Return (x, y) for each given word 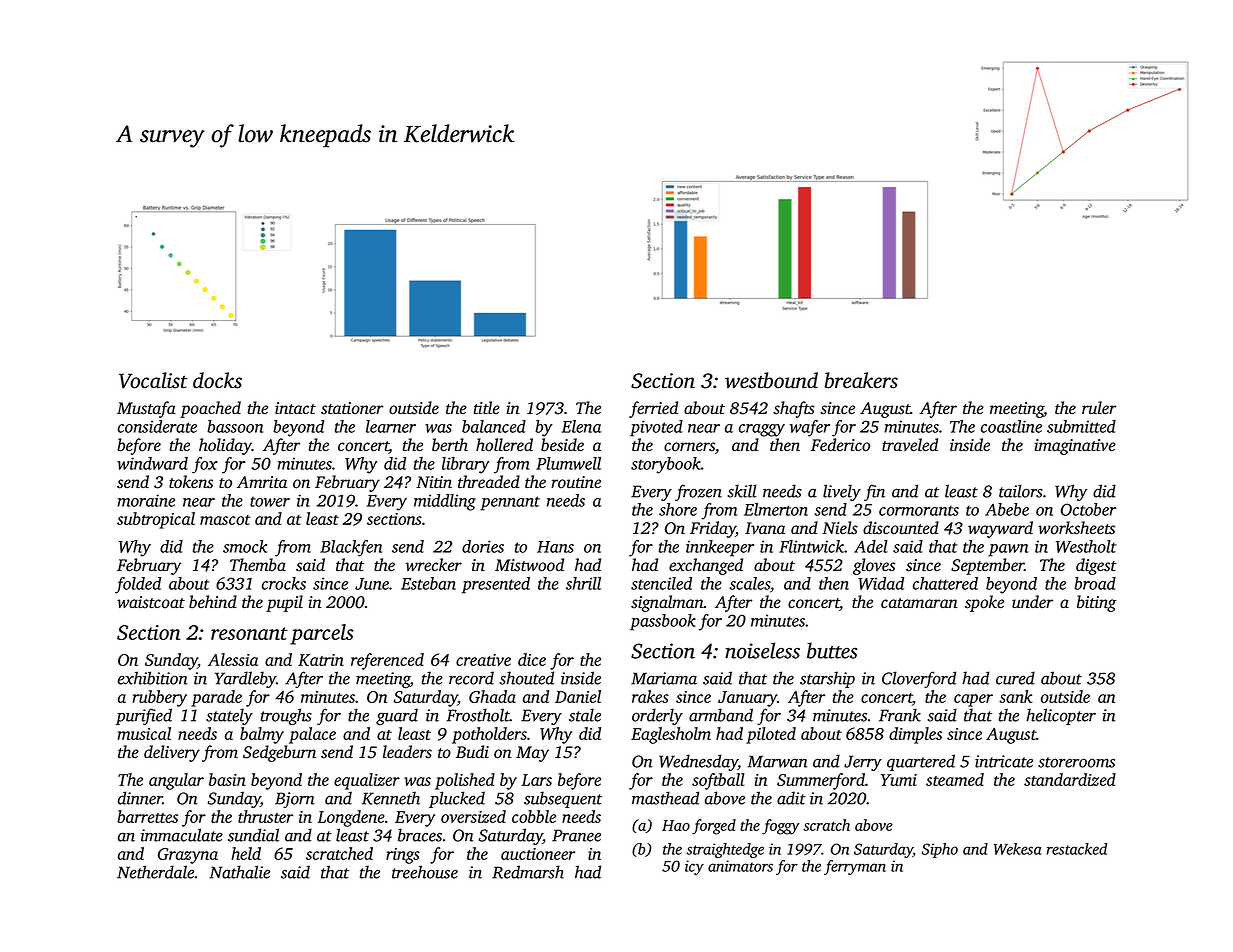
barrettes (147, 816)
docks (217, 380)
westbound (771, 380)
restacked (1076, 849)
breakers (861, 380)
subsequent (563, 799)
